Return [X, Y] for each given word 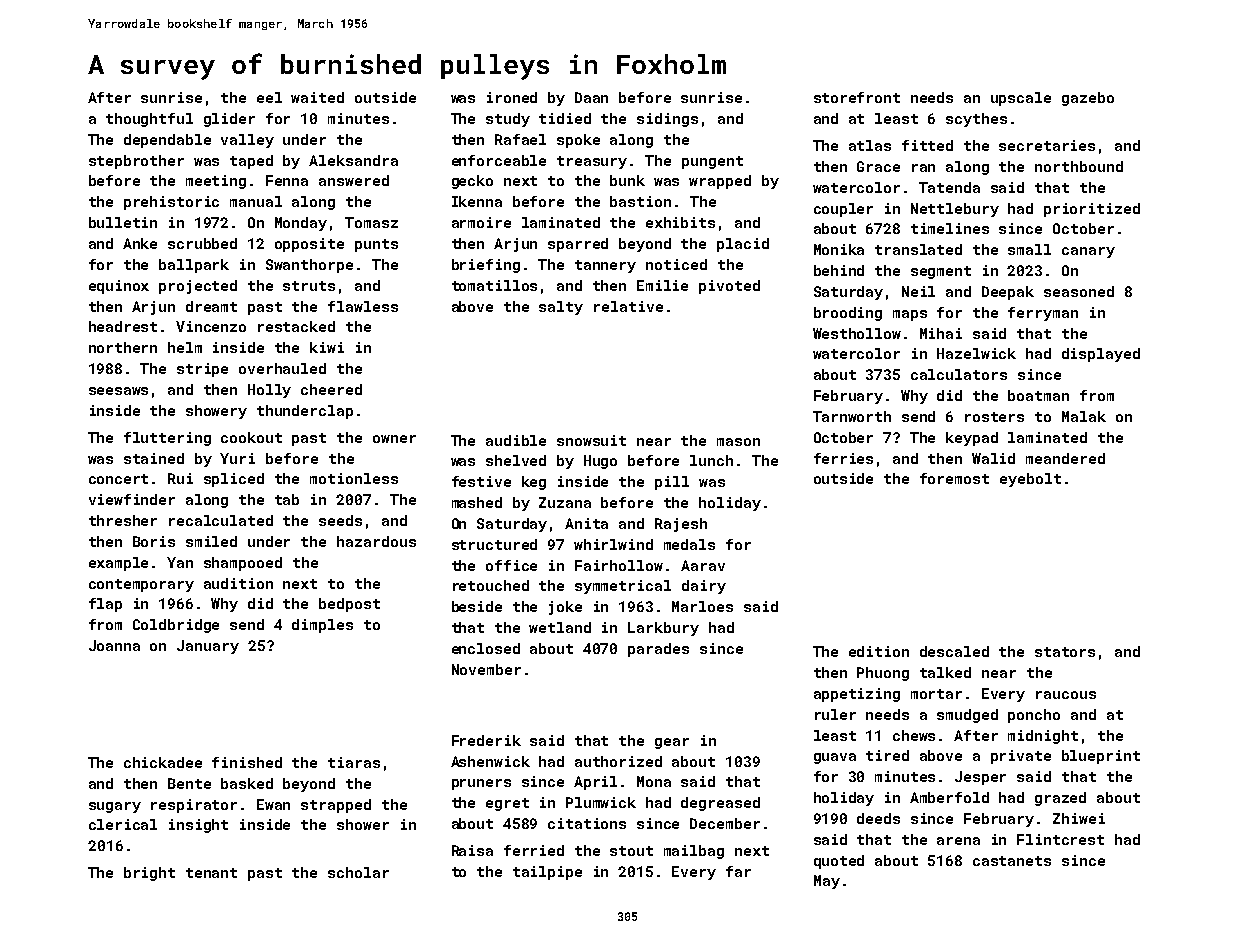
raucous [1066, 695]
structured [494, 544]
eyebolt [1030, 480]
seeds [340, 520]
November [486, 669]
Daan [591, 97]
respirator [194, 806]
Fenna [287, 180]
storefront [857, 97]
